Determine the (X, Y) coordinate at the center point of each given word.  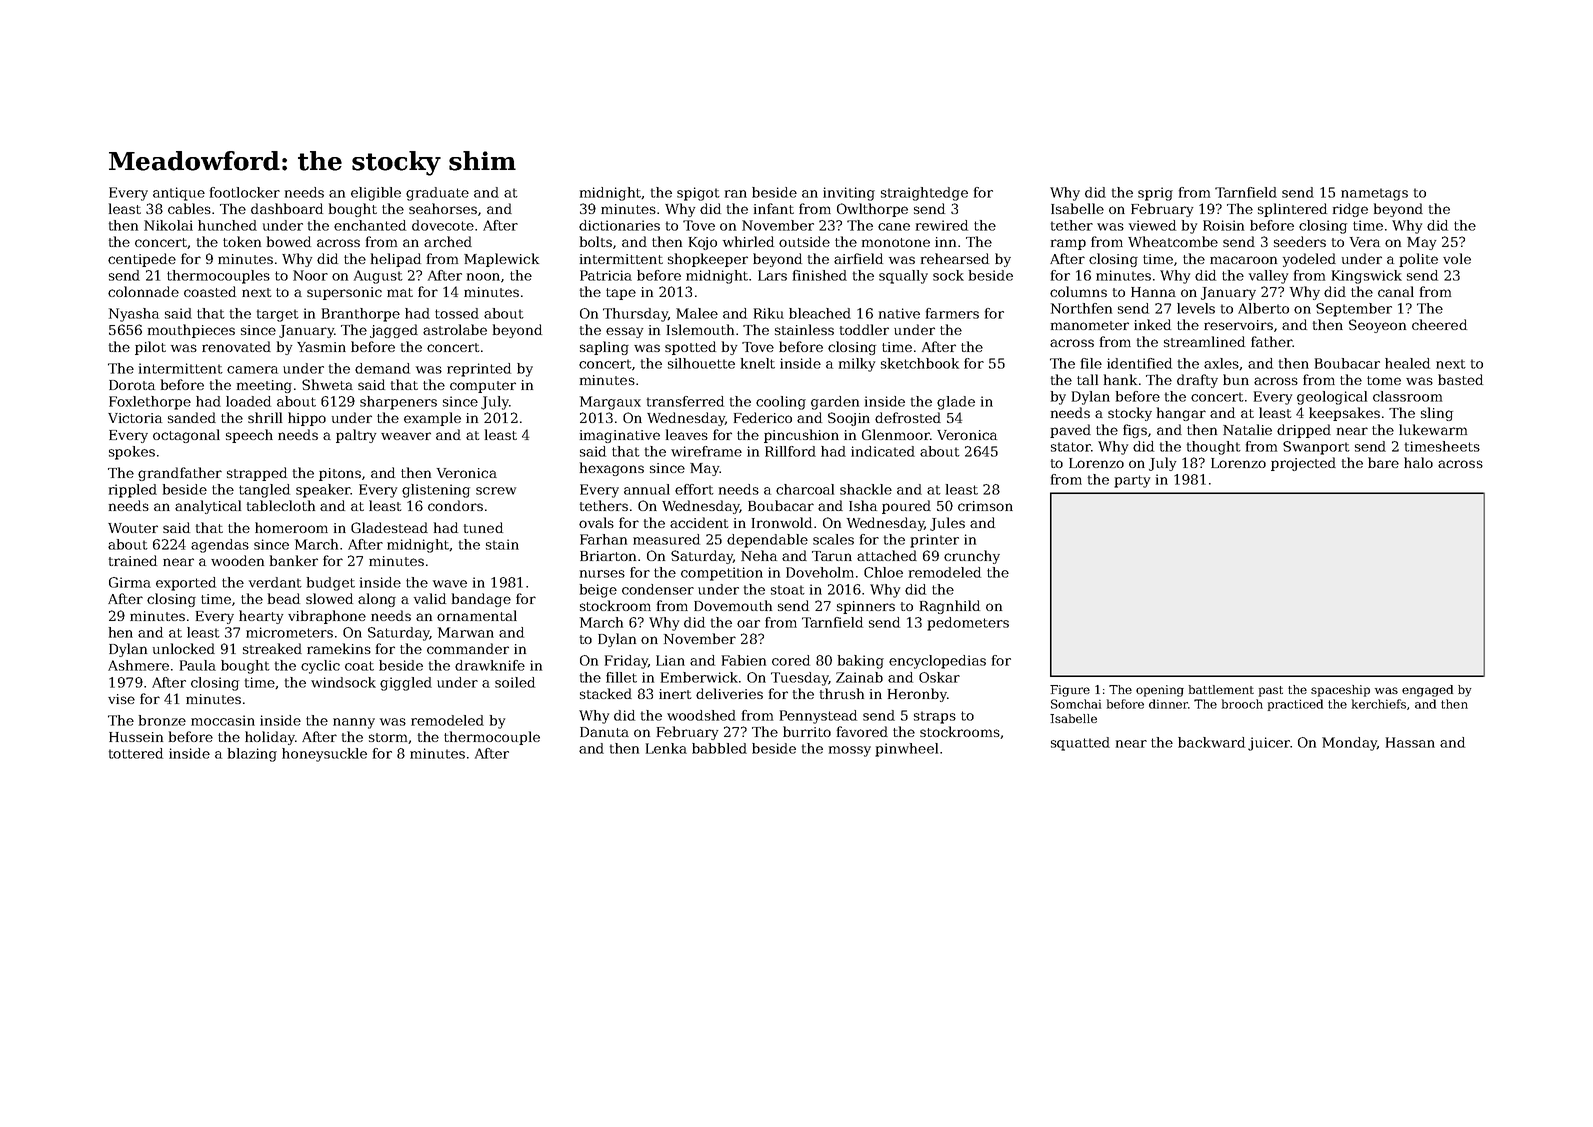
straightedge (924, 194)
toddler (864, 329)
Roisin (1223, 225)
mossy (850, 751)
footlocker (245, 192)
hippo (307, 419)
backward (1211, 742)
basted (1460, 379)
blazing (252, 755)
